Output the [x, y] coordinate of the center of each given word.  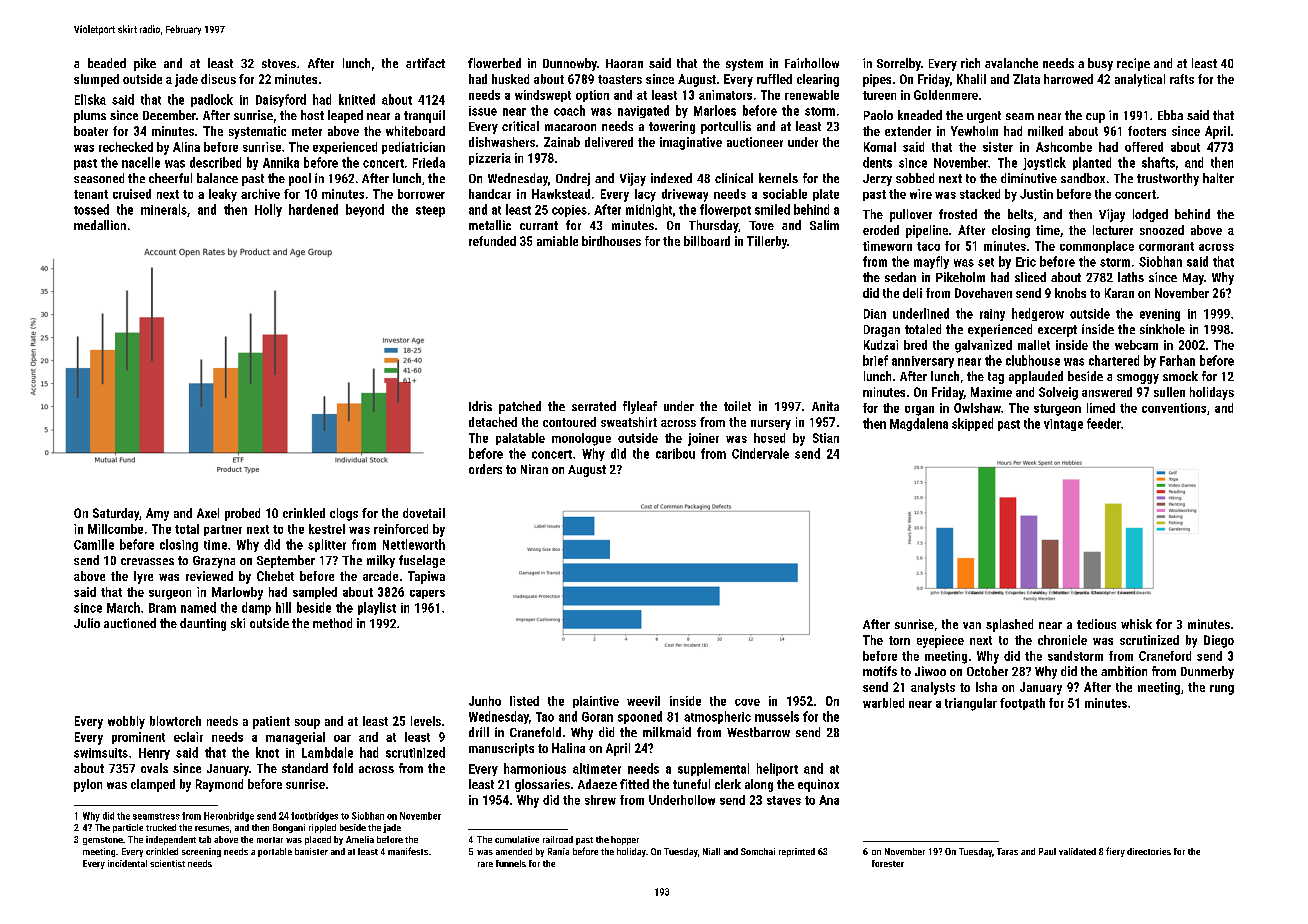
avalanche [1011, 63]
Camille [94, 544]
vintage [1063, 425]
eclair [188, 737]
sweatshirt [629, 422]
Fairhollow [812, 63]
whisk [1136, 624]
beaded [107, 63]
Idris [480, 406]
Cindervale [760, 453]
